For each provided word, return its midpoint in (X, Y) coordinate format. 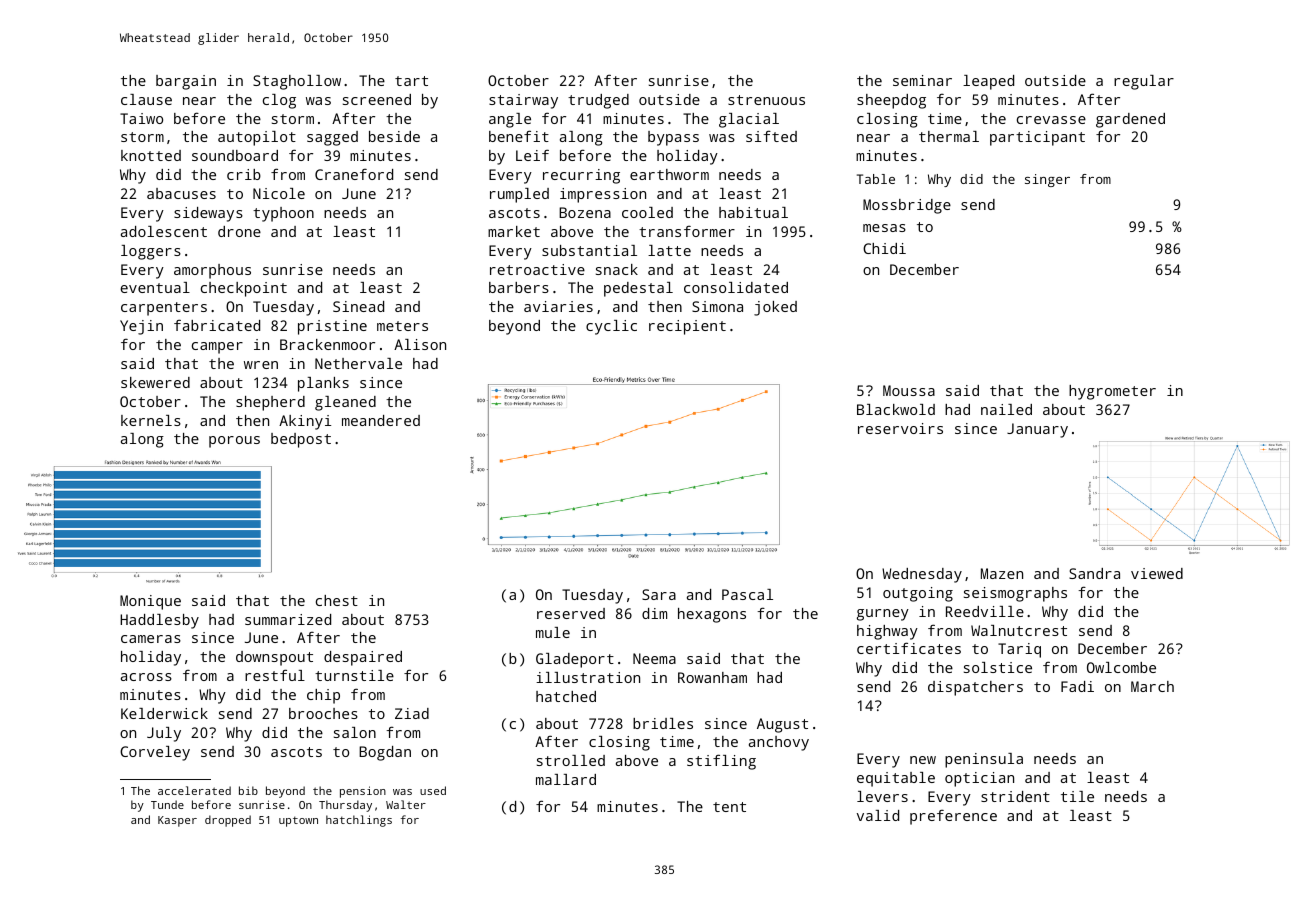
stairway (523, 101)
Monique (150, 602)
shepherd (270, 403)
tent (729, 807)
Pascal (747, 594)
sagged (332, 138)
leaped (988, 82)
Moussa (909, 390)
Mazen (1002, 573)
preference (953, 817)
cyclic (611, 327)
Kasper (177, 821)
